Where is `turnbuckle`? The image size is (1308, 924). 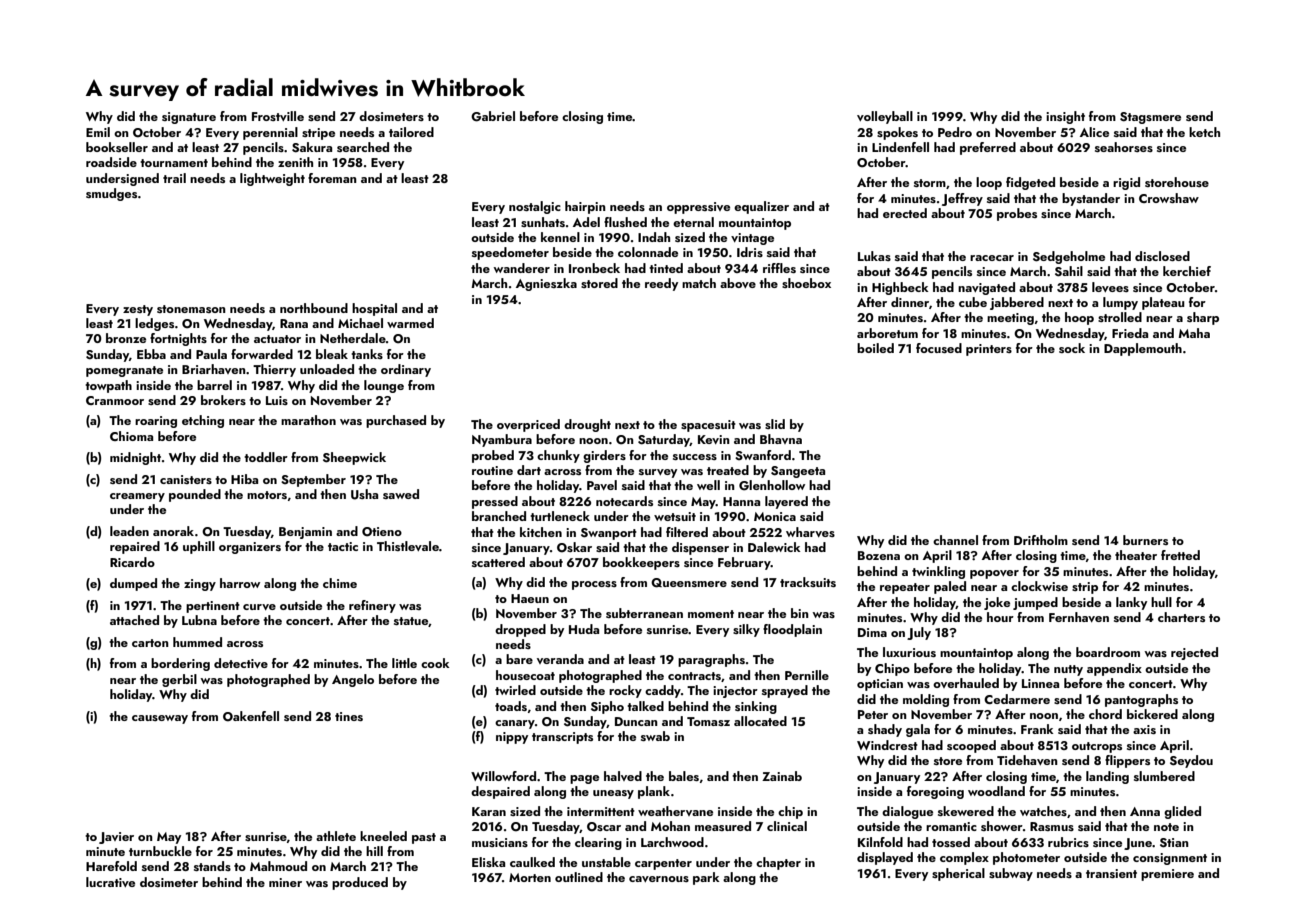
turnbuckle is located at coordinates (160, 851).
